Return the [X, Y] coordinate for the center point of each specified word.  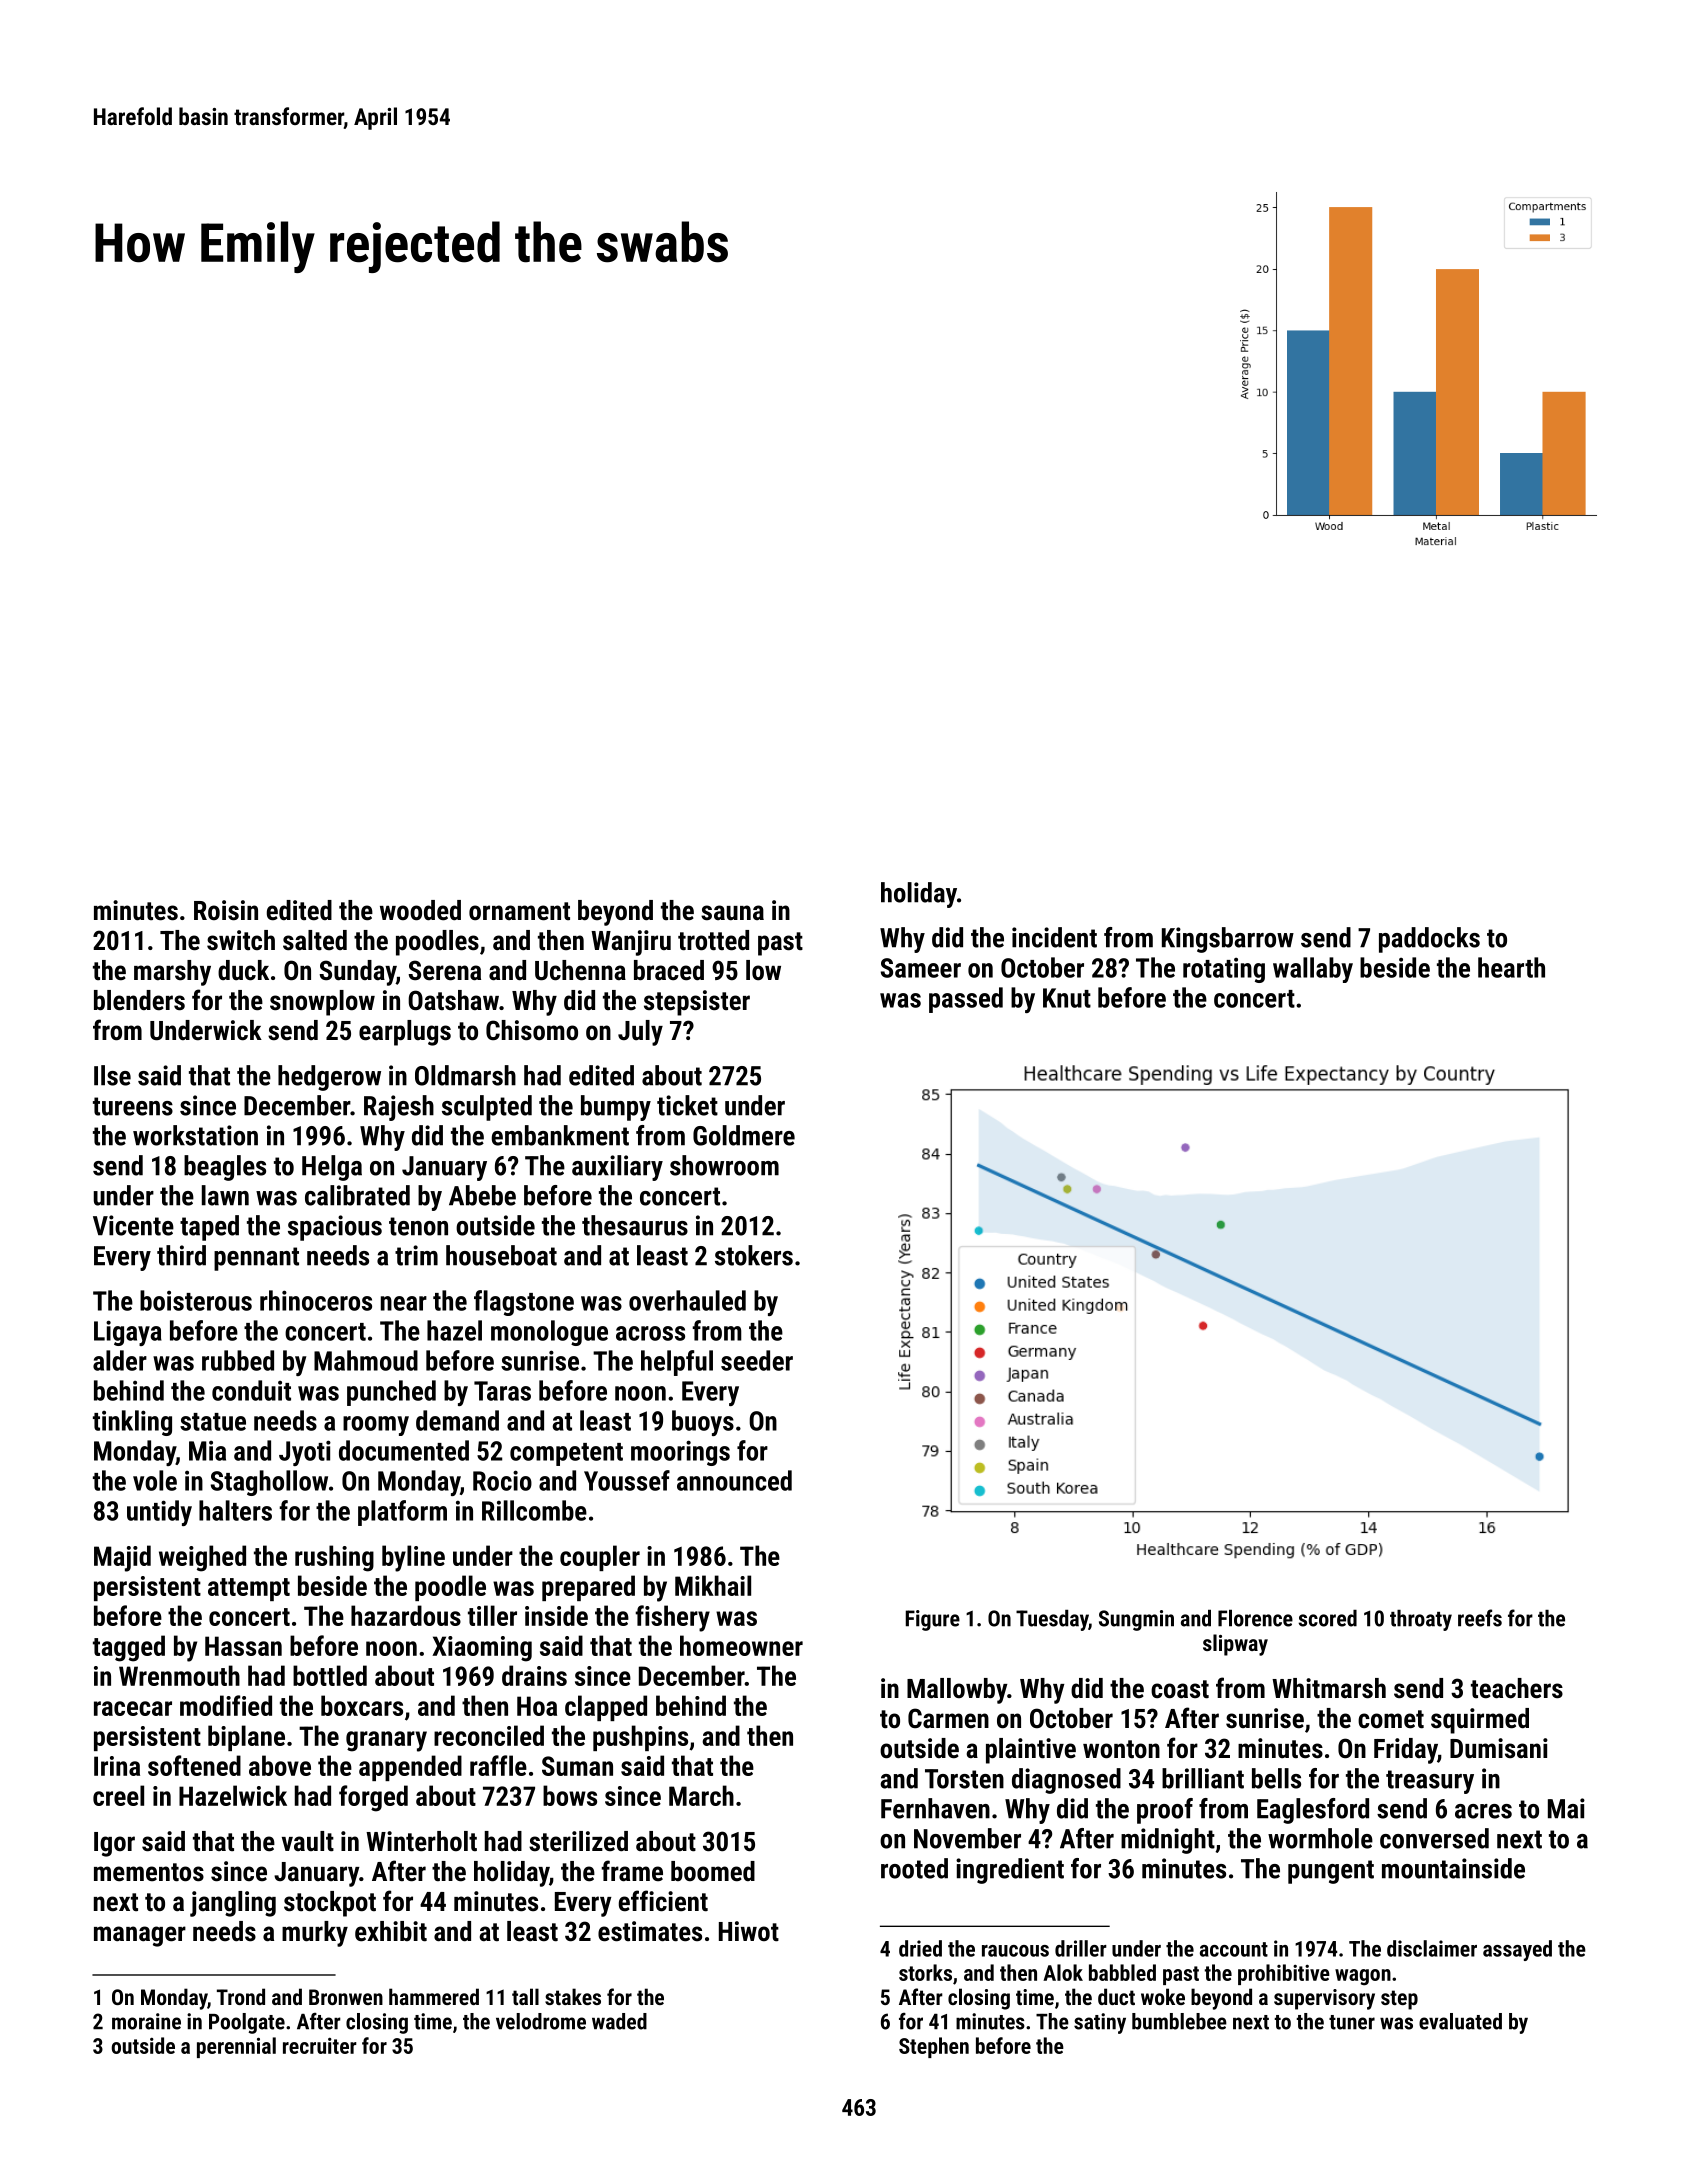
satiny [1100, 2023]
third [181, 1255]
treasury [1430, 1782]
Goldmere [744, 1135]
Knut [1067, 998]
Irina [117, 1766]
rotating [1224, 970]
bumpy [616, 1108]
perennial [236, 2047]
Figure [933, 1620]
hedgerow [329, 1078]
